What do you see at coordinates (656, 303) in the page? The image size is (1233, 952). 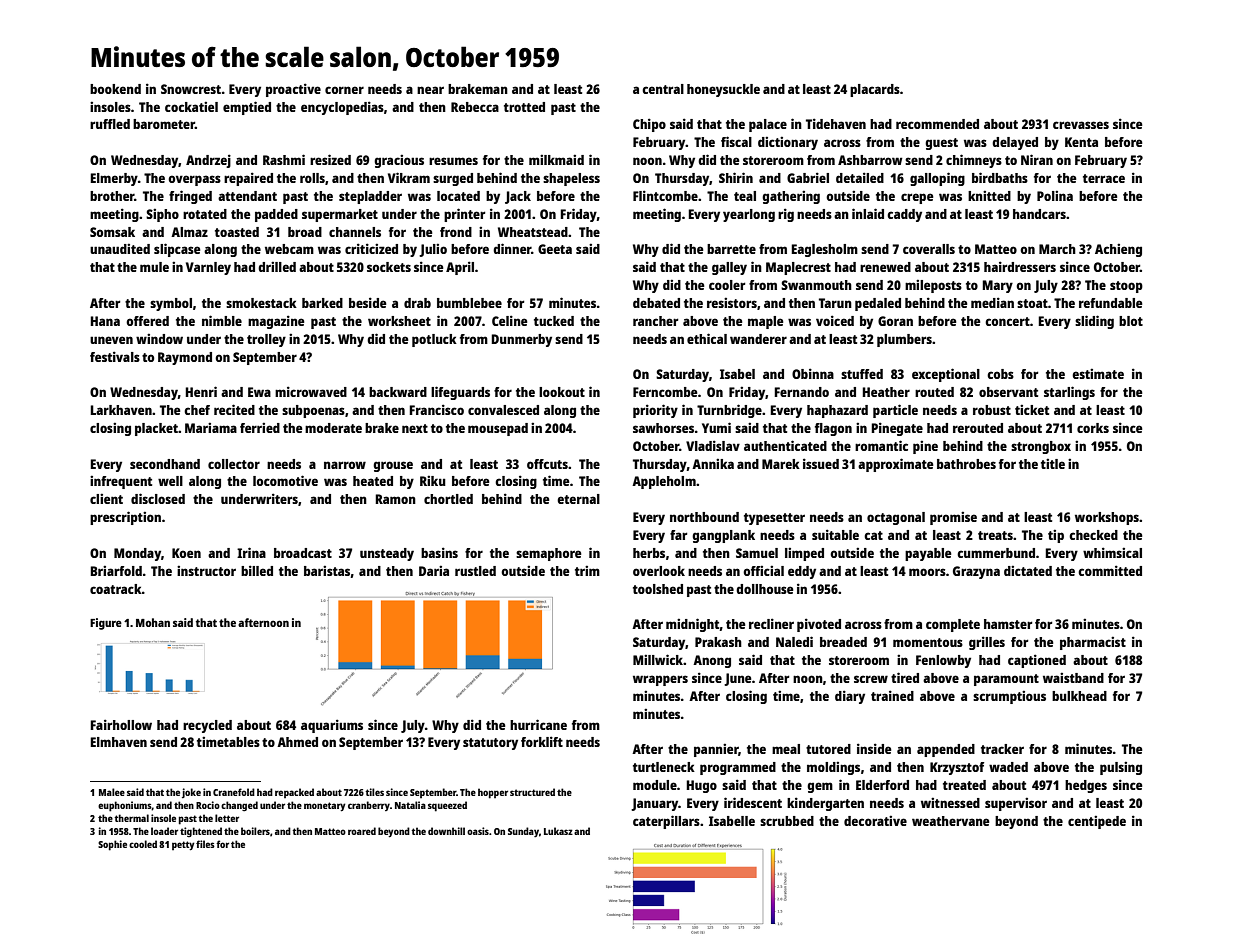 I see `debated` at bounding box center [656, 303].
